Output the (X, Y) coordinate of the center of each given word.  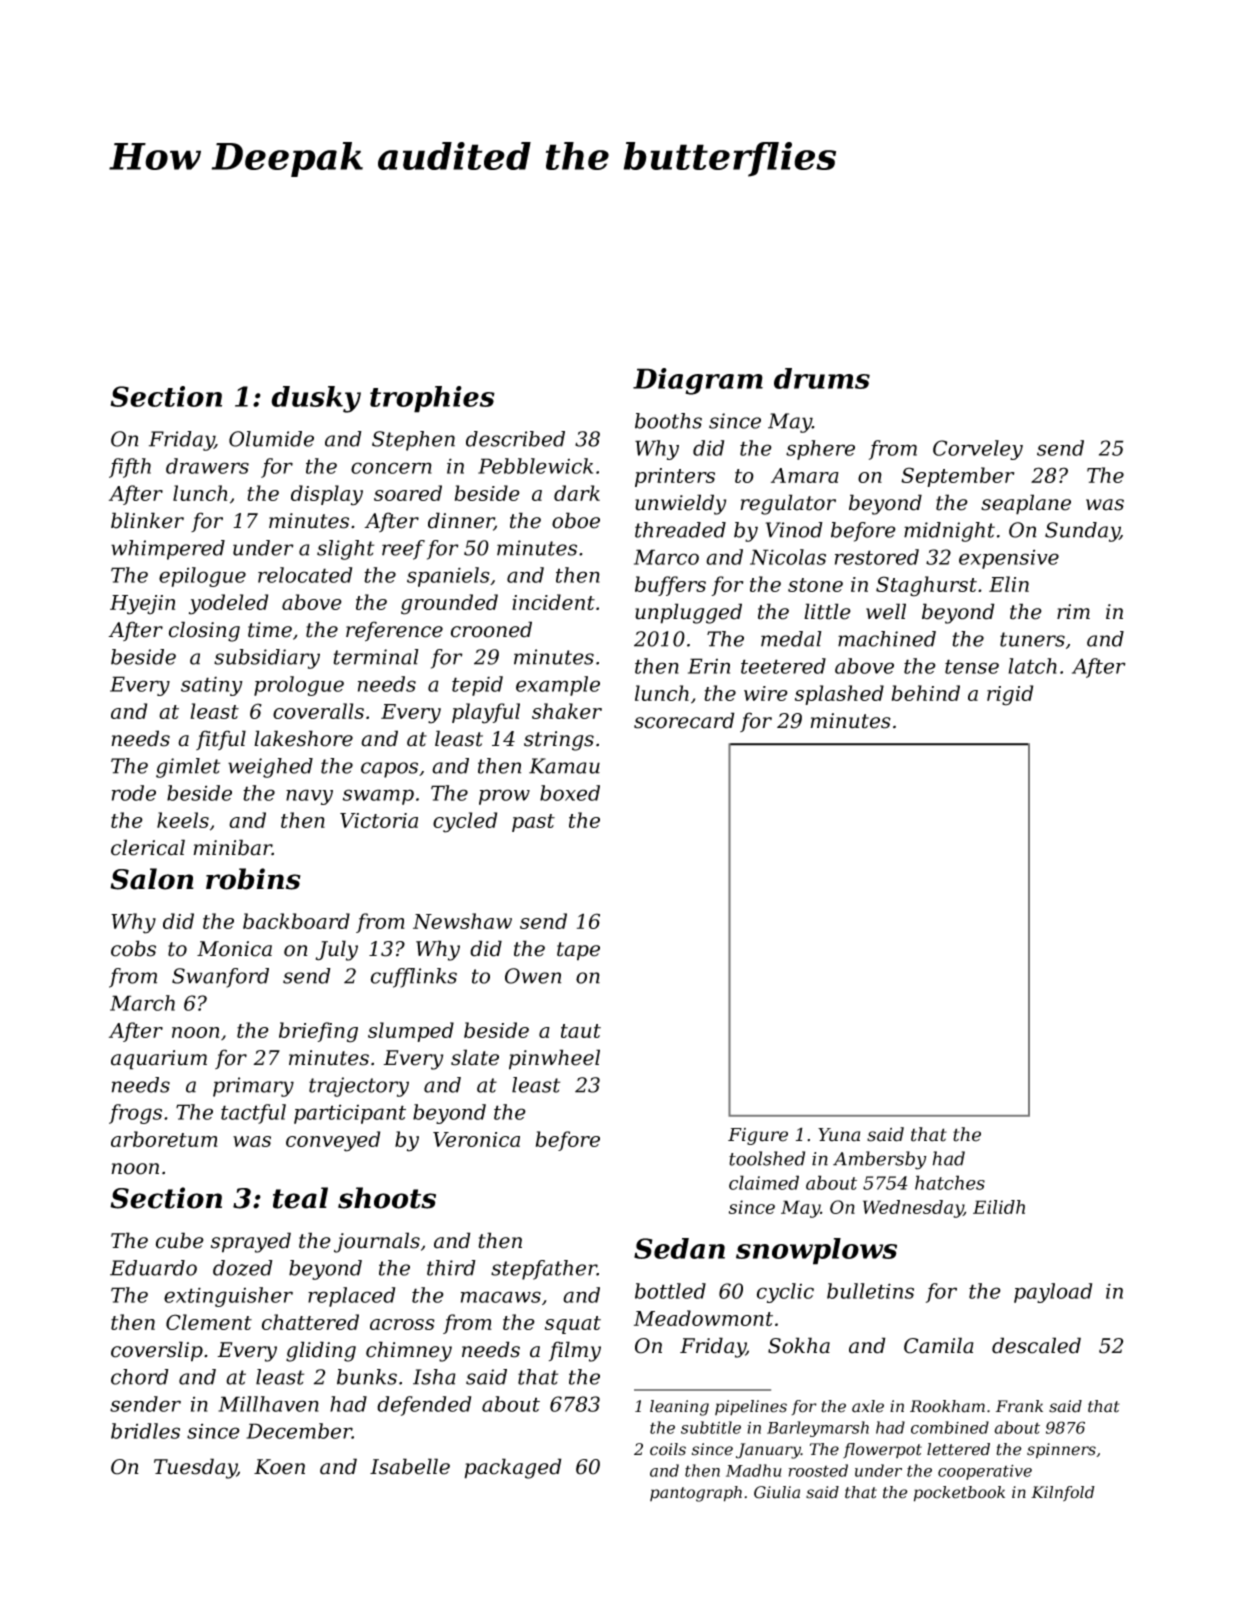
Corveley (978, 450)
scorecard (684, 720)
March (142, 1003)
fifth (130, 468)
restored (877, 557)
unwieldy (680, 504)
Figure (758, 1136)
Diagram (698, 381)
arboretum (164, 1139)
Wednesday (913, 1209)
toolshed (767, 1158)
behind (926, 693)
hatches (950, 1182)
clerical (148, 847)
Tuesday (195, 1468)
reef (403, 550)
